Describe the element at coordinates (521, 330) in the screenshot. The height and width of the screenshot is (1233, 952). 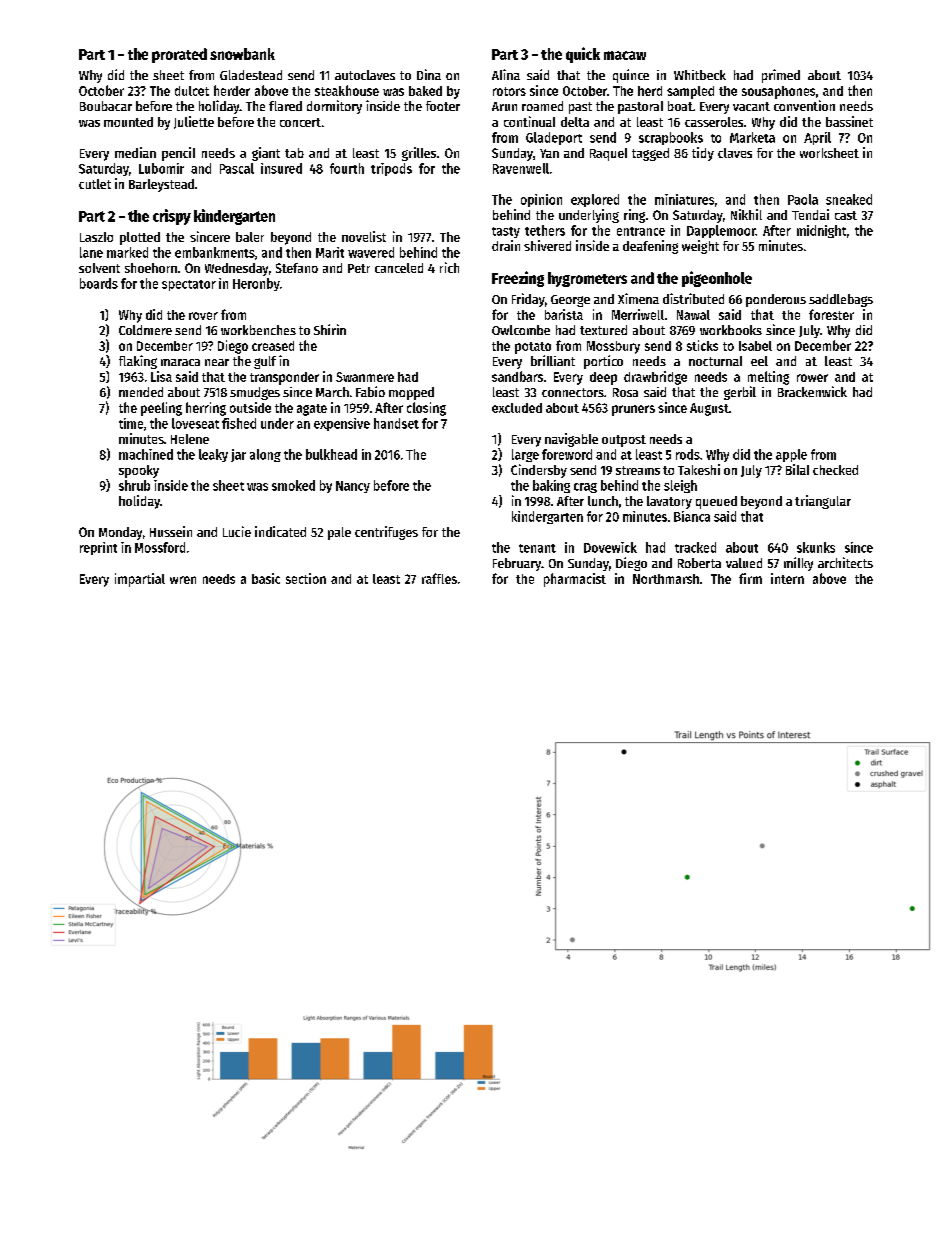
I see `Owlcombe` at that location.
